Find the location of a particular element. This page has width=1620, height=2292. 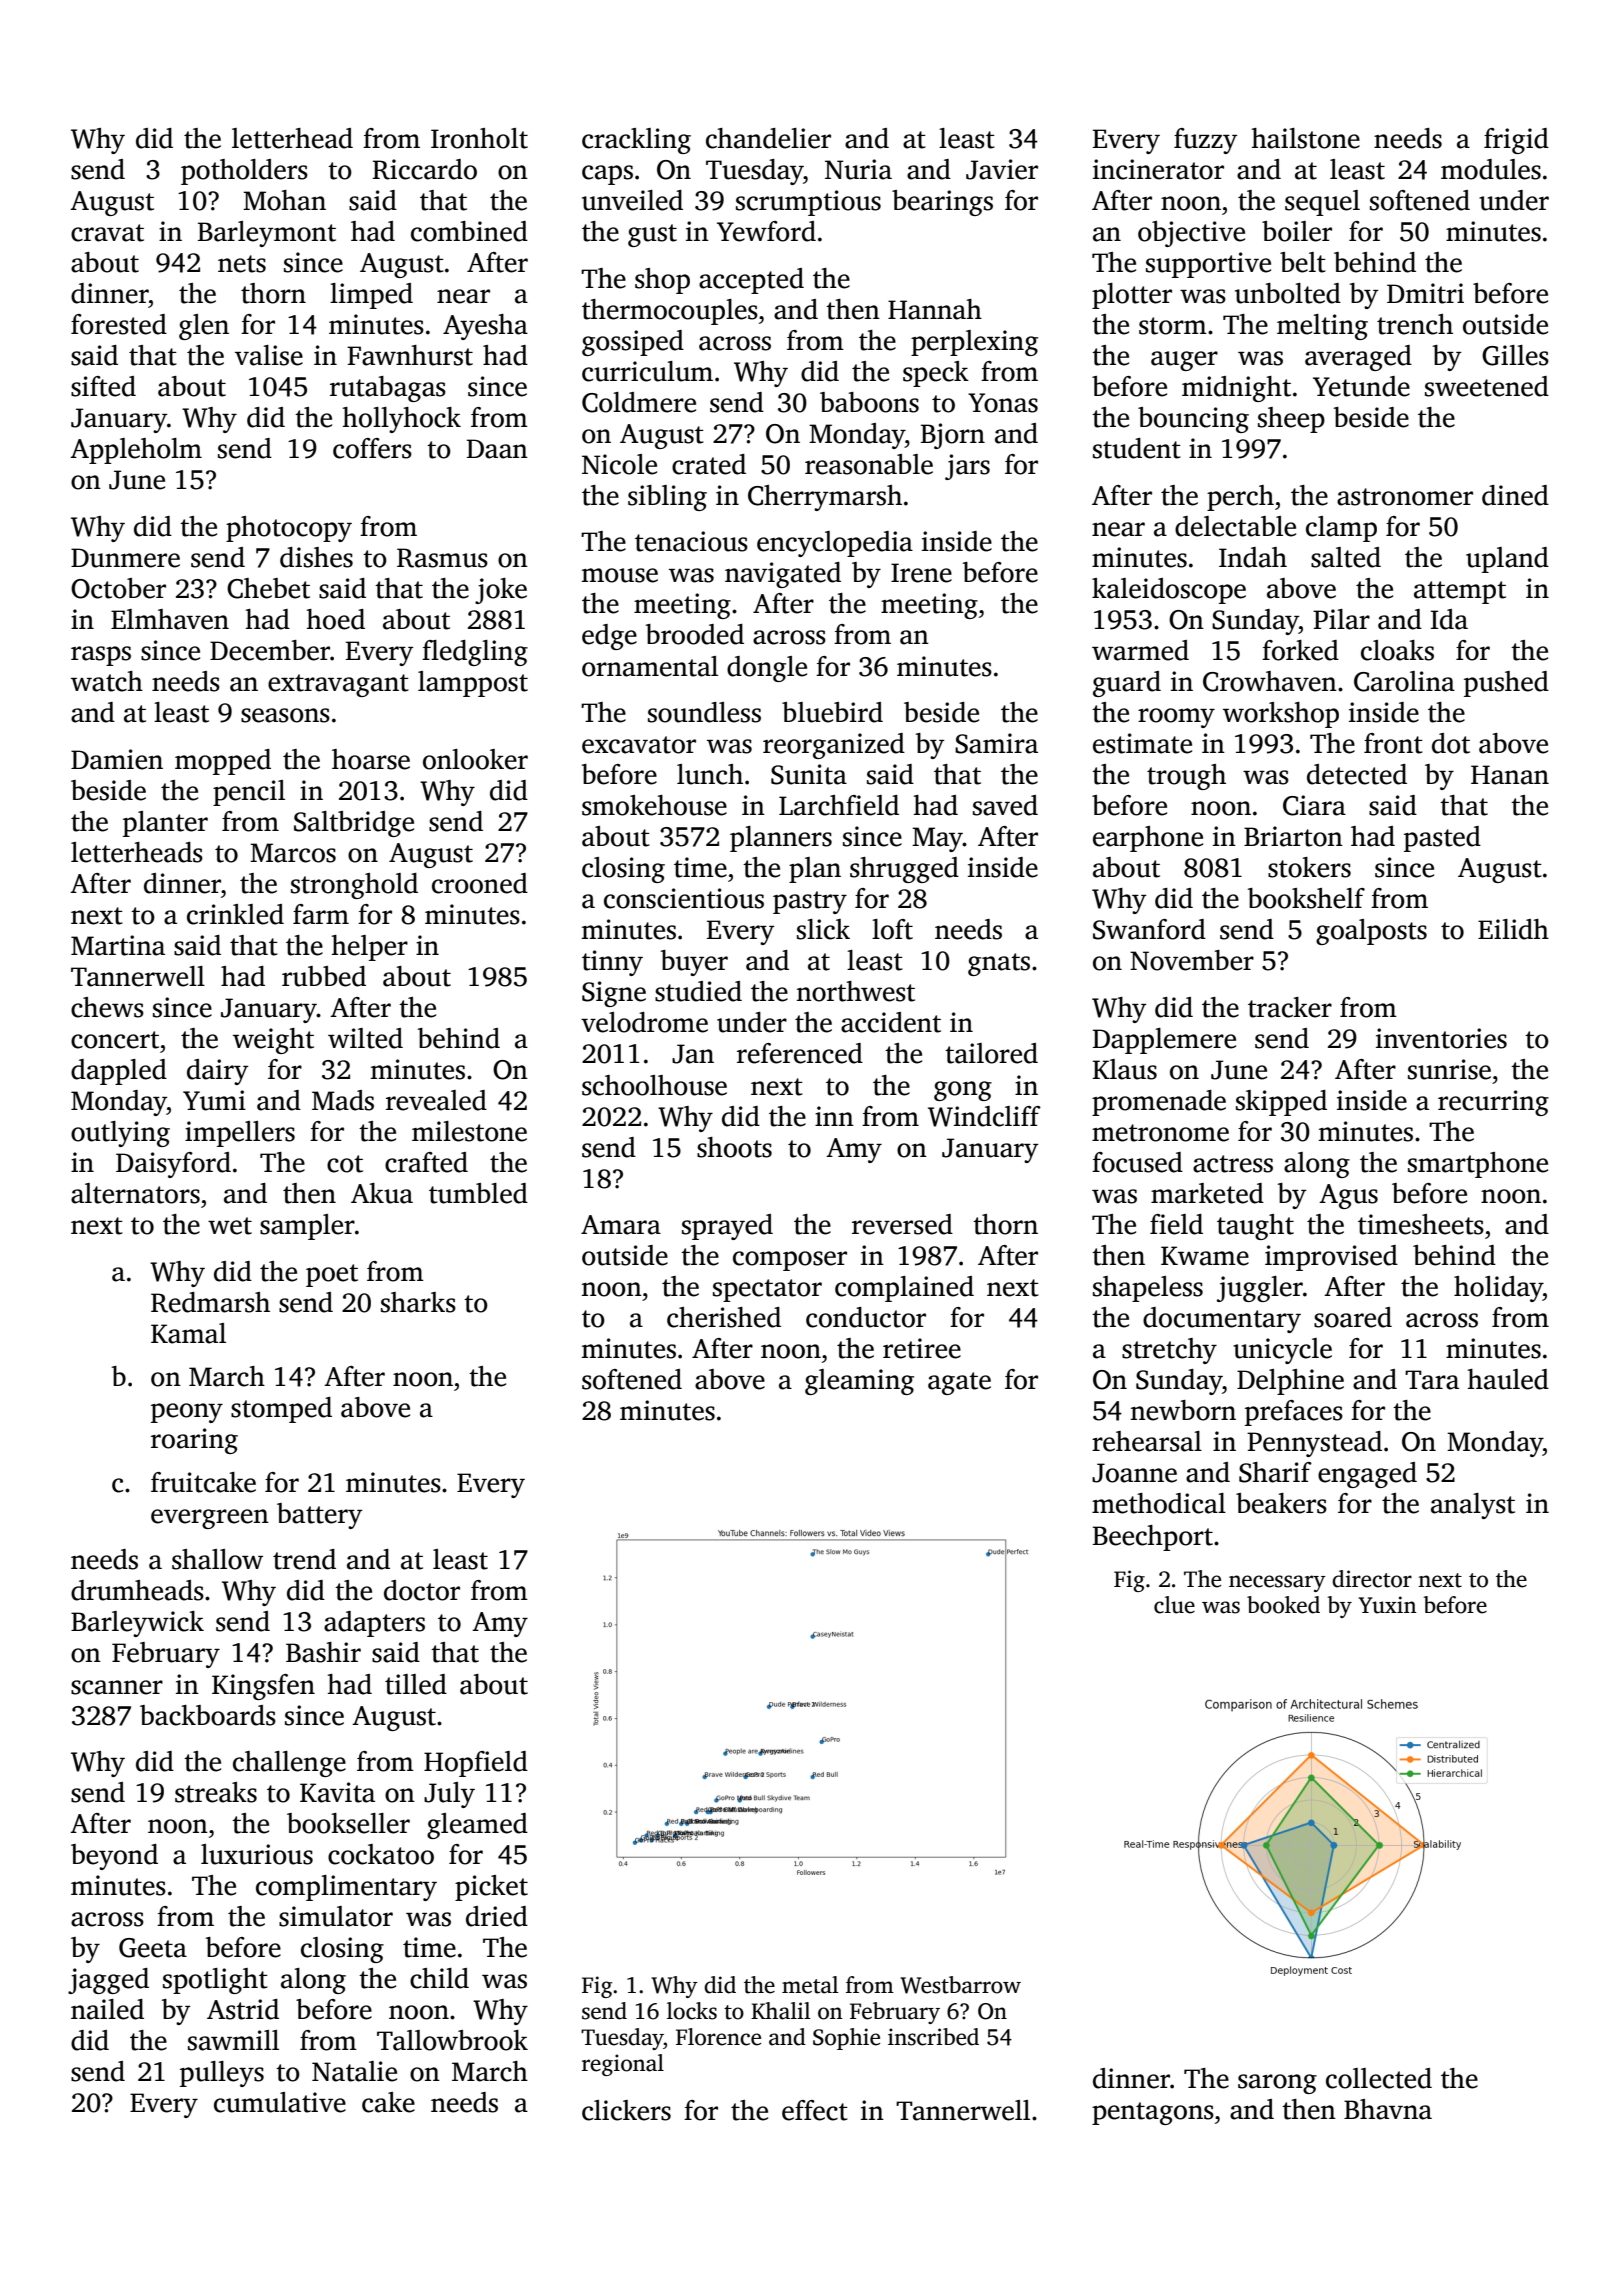

salted is located at coordinates (1346, 557).
